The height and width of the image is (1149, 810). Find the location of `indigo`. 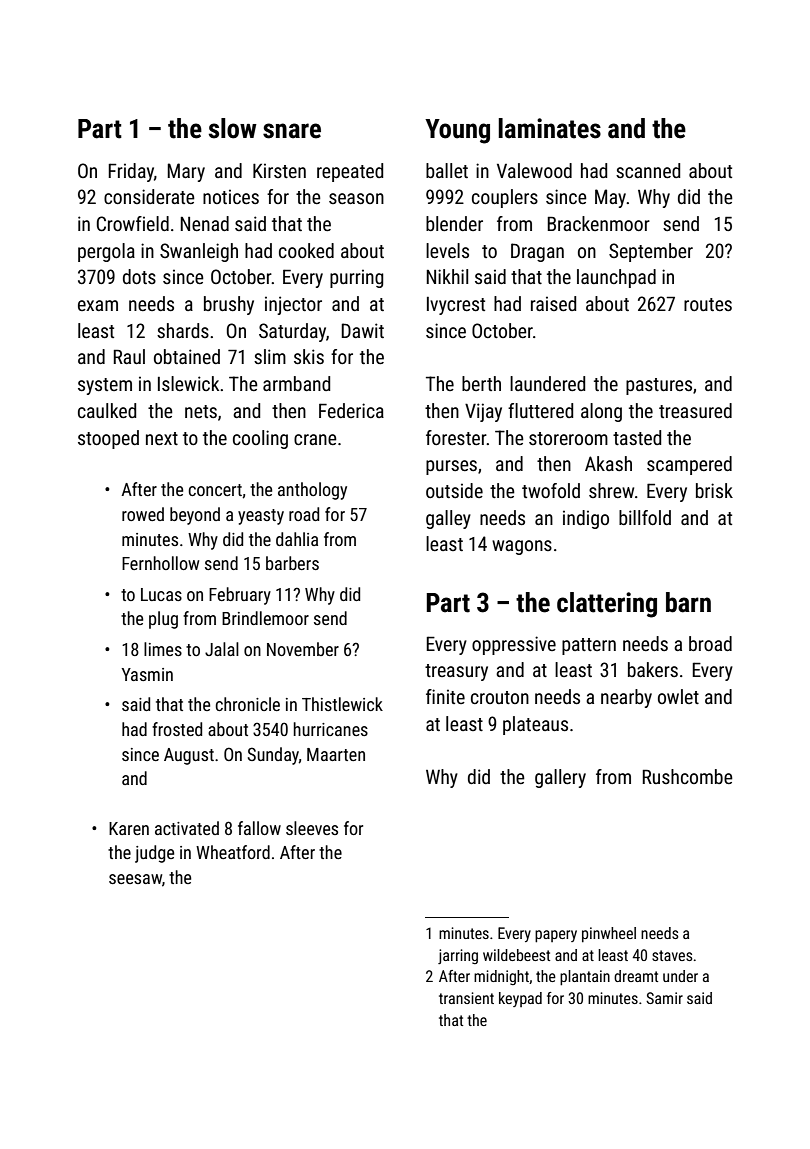

indigo is located at coordinates (586, 519).
